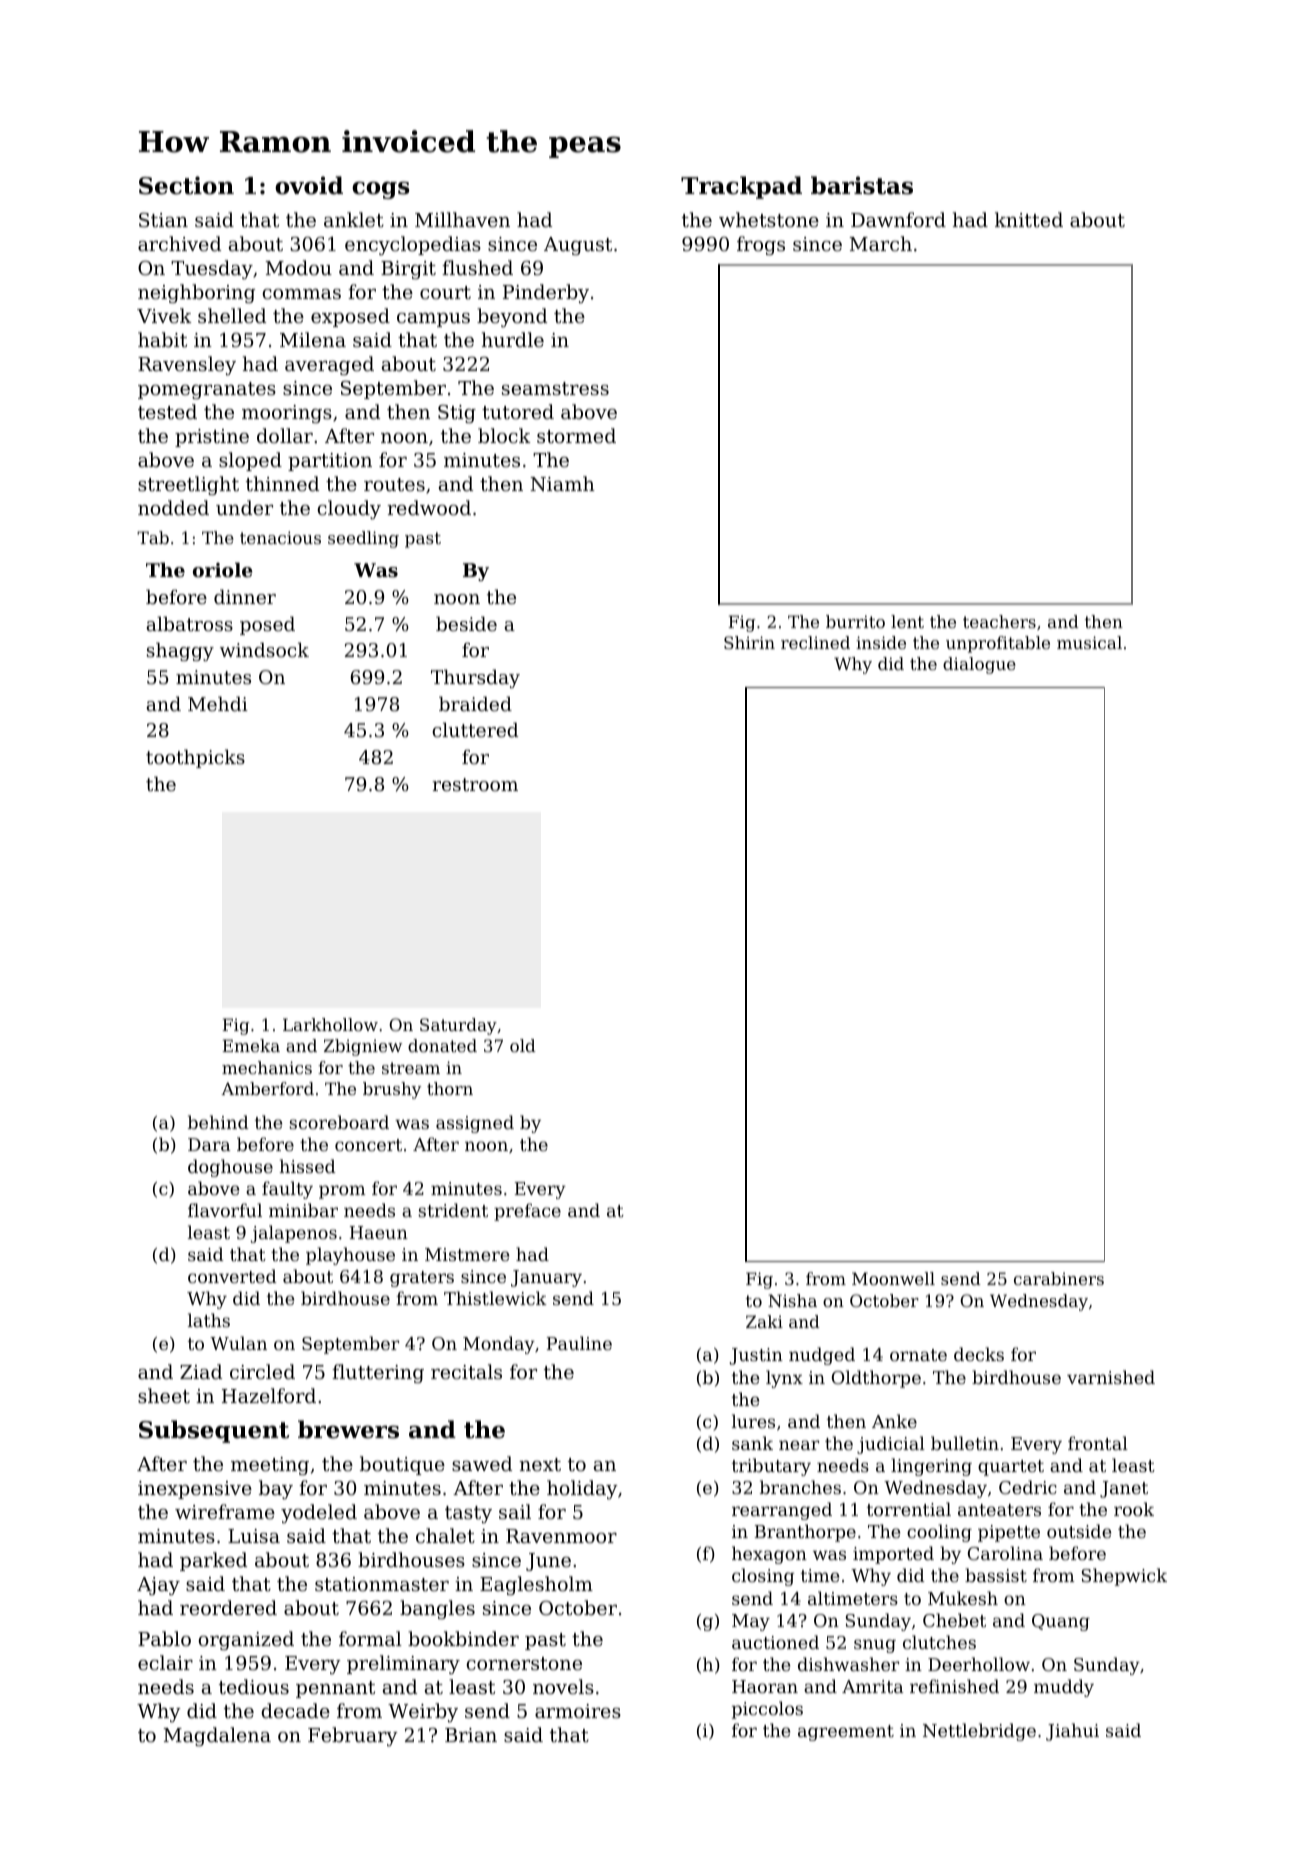 The height and width of the image is (1849, 1307). What do you see at coordinates (309, 185) in the image?
I see `ovoid` at bounding box center [309, 185].
